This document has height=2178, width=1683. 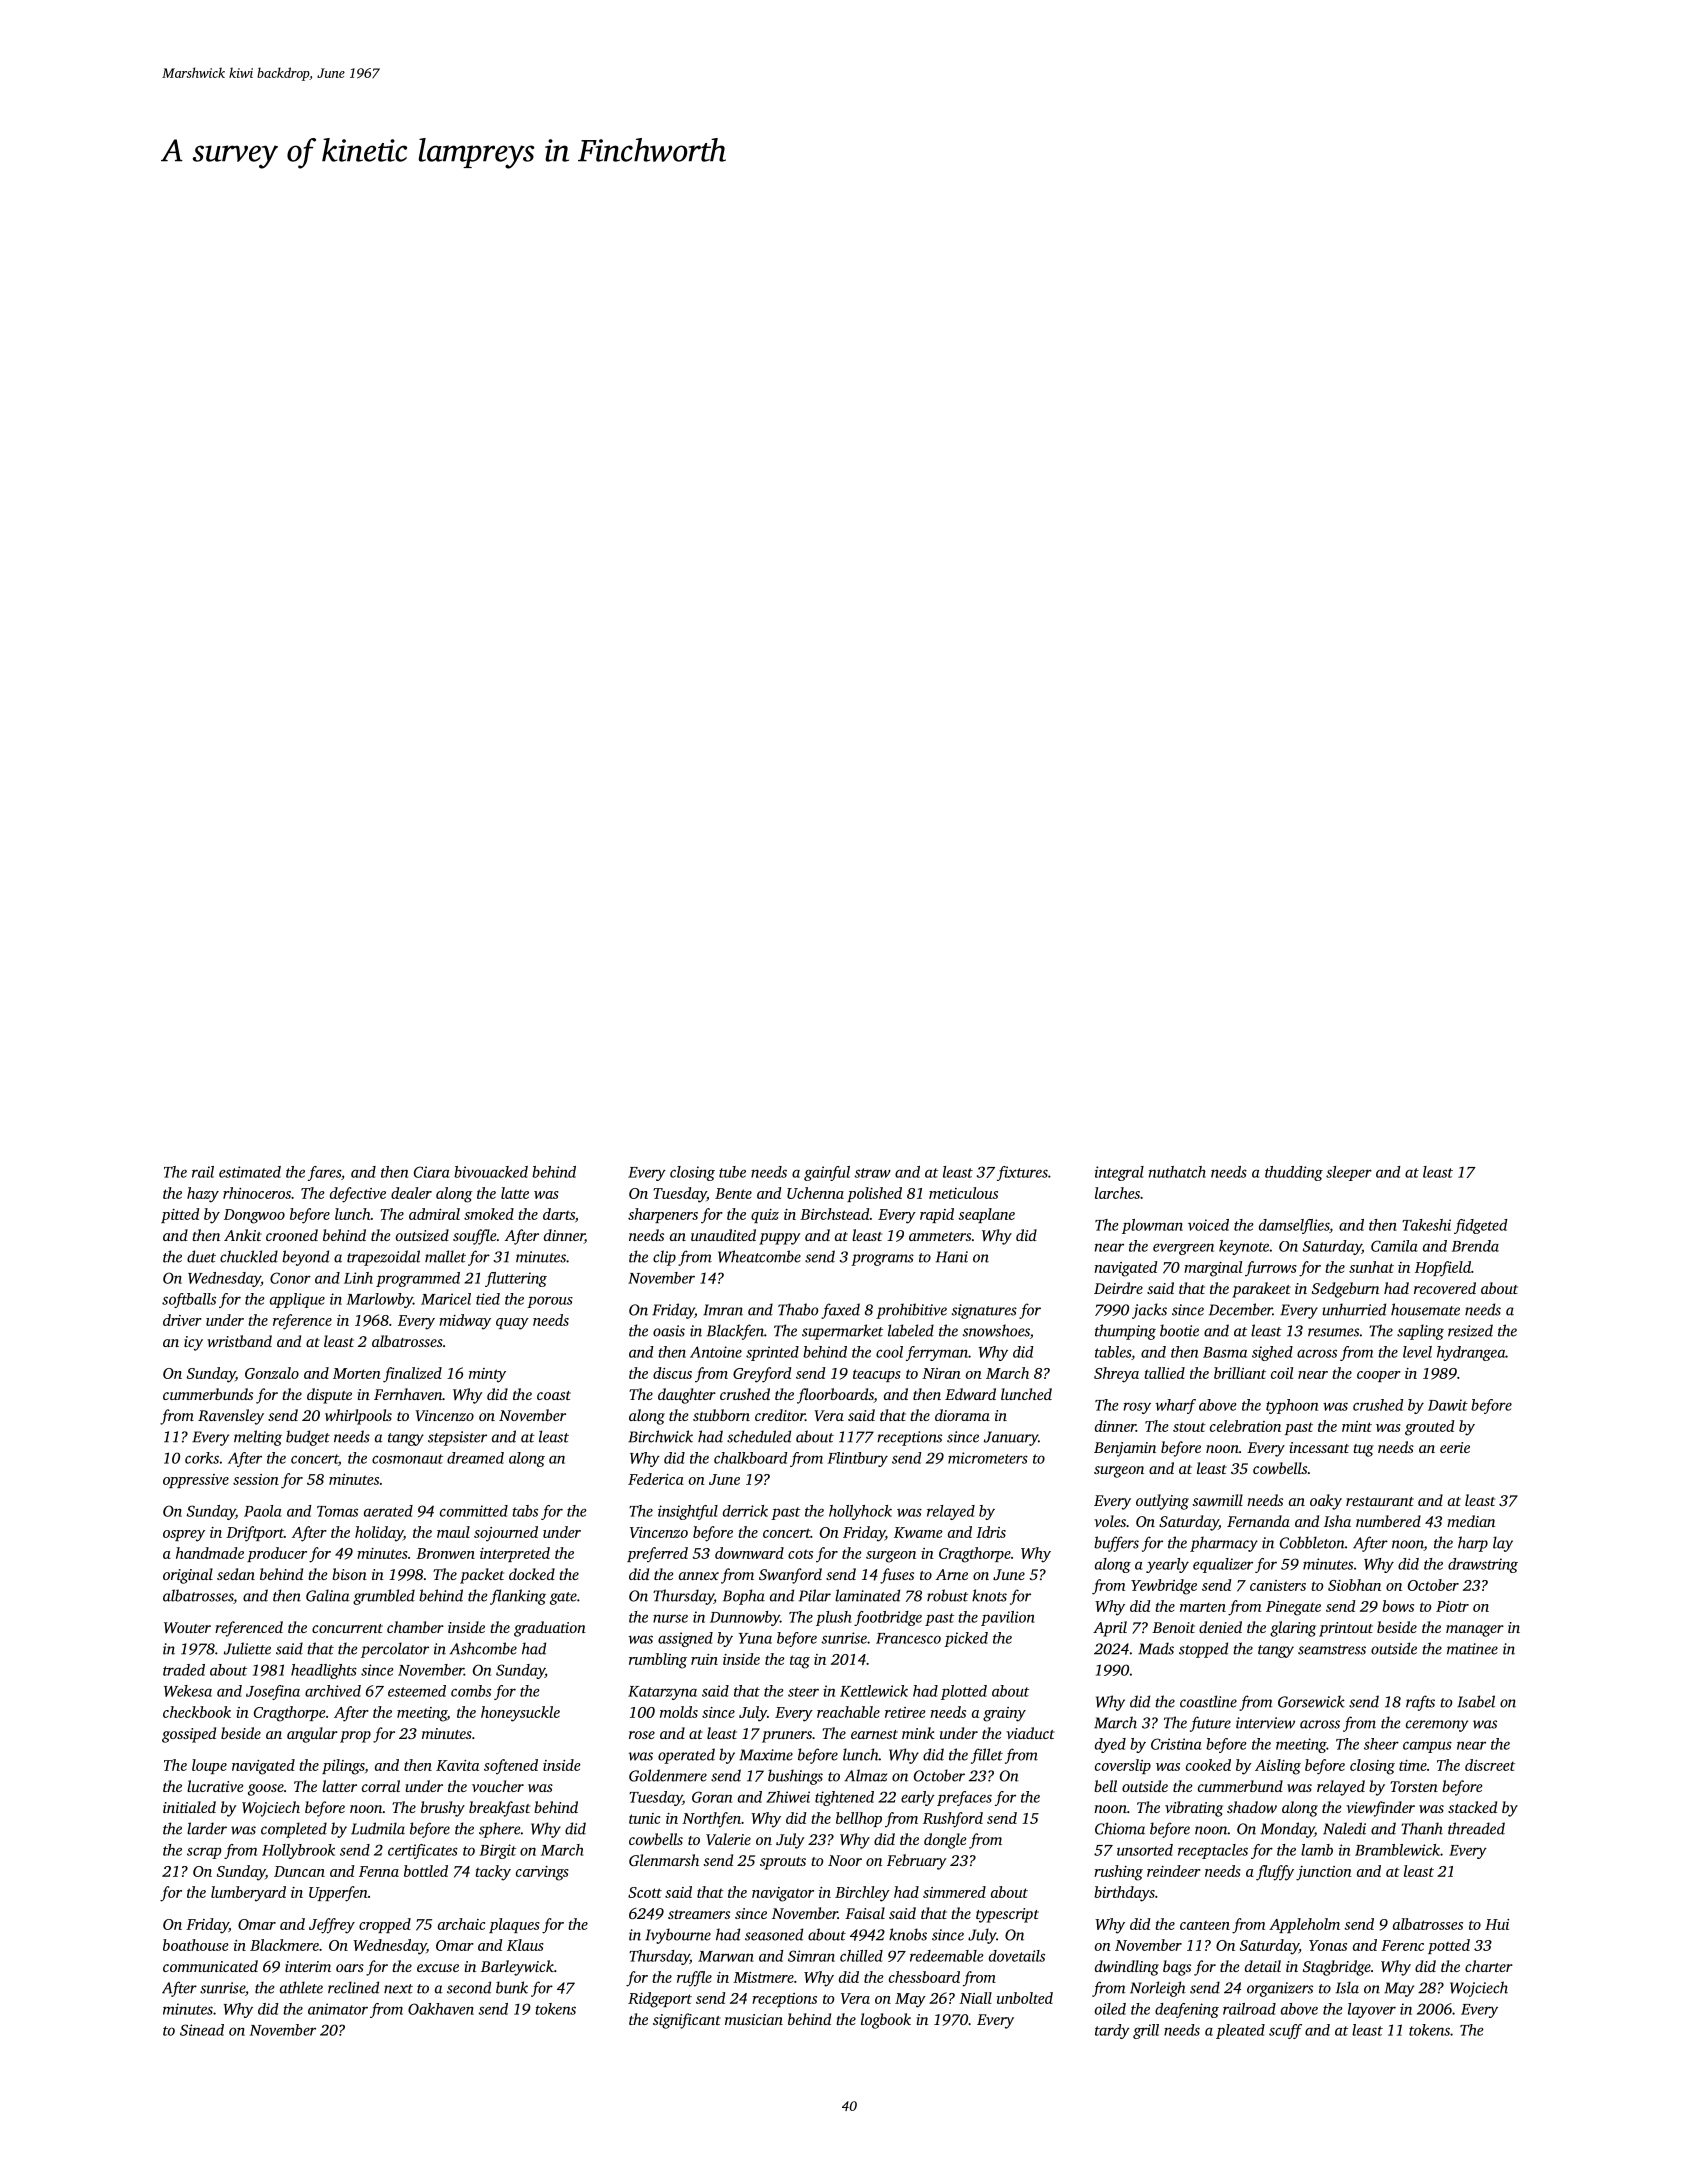 What do you see at coordinates (1452, 1606) in the document?
I see `Piotr` at bounding box center [1452, 1606].
